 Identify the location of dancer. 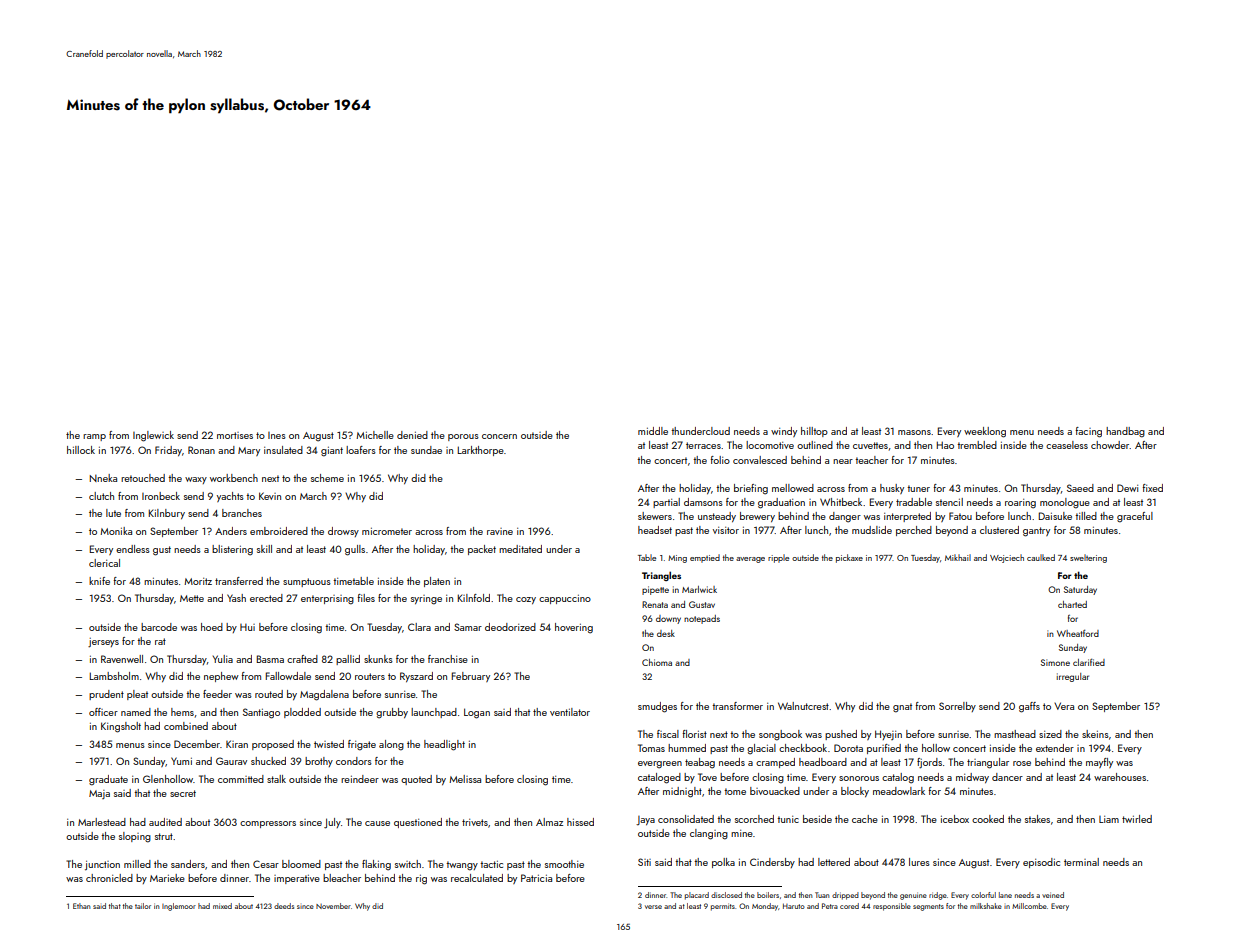
(1007, 777).
